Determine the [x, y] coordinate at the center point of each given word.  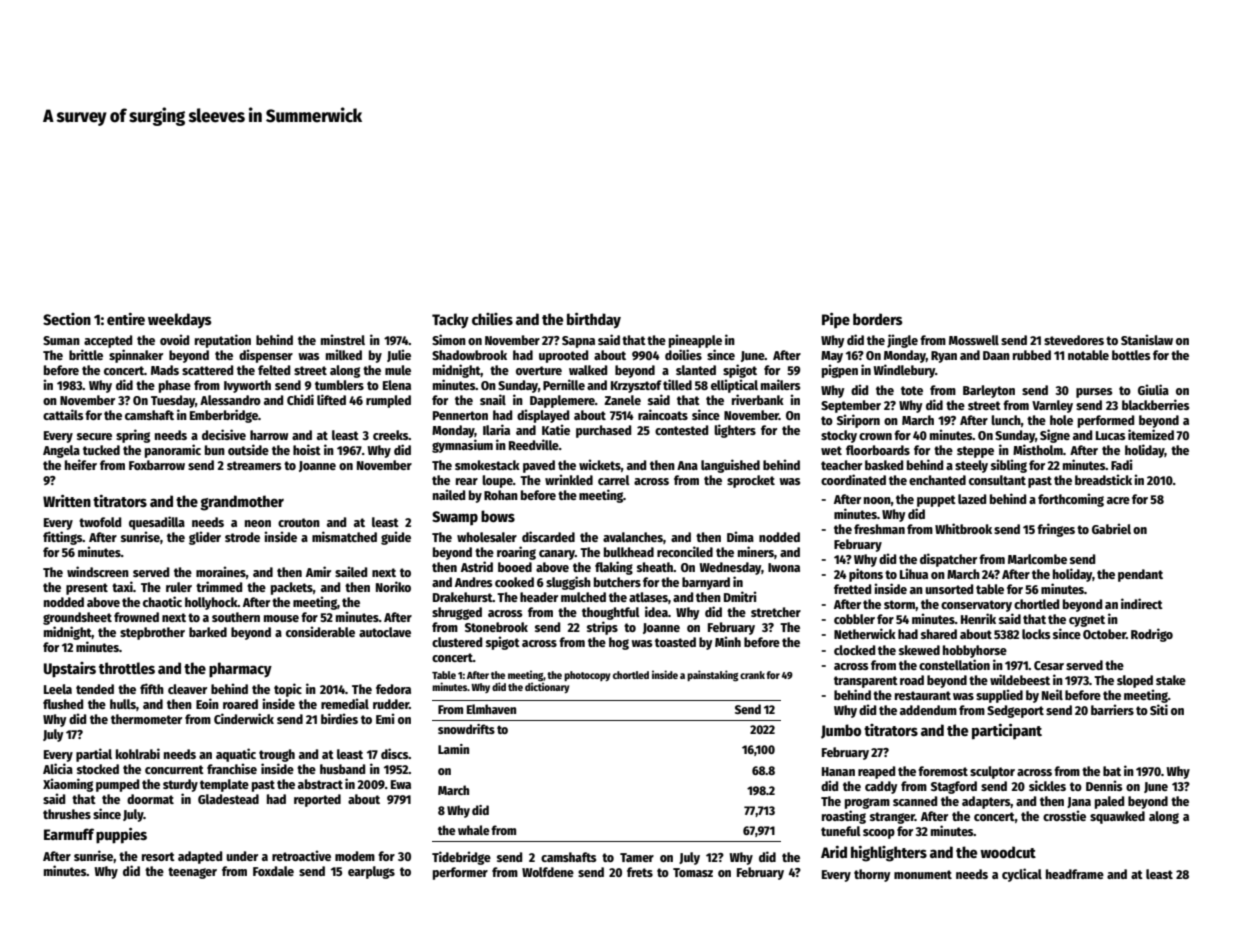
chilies [492, 319]
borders [878, 319]
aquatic [236, 755]
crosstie [1064, 815]
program [867, 803]
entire [126, 319]
